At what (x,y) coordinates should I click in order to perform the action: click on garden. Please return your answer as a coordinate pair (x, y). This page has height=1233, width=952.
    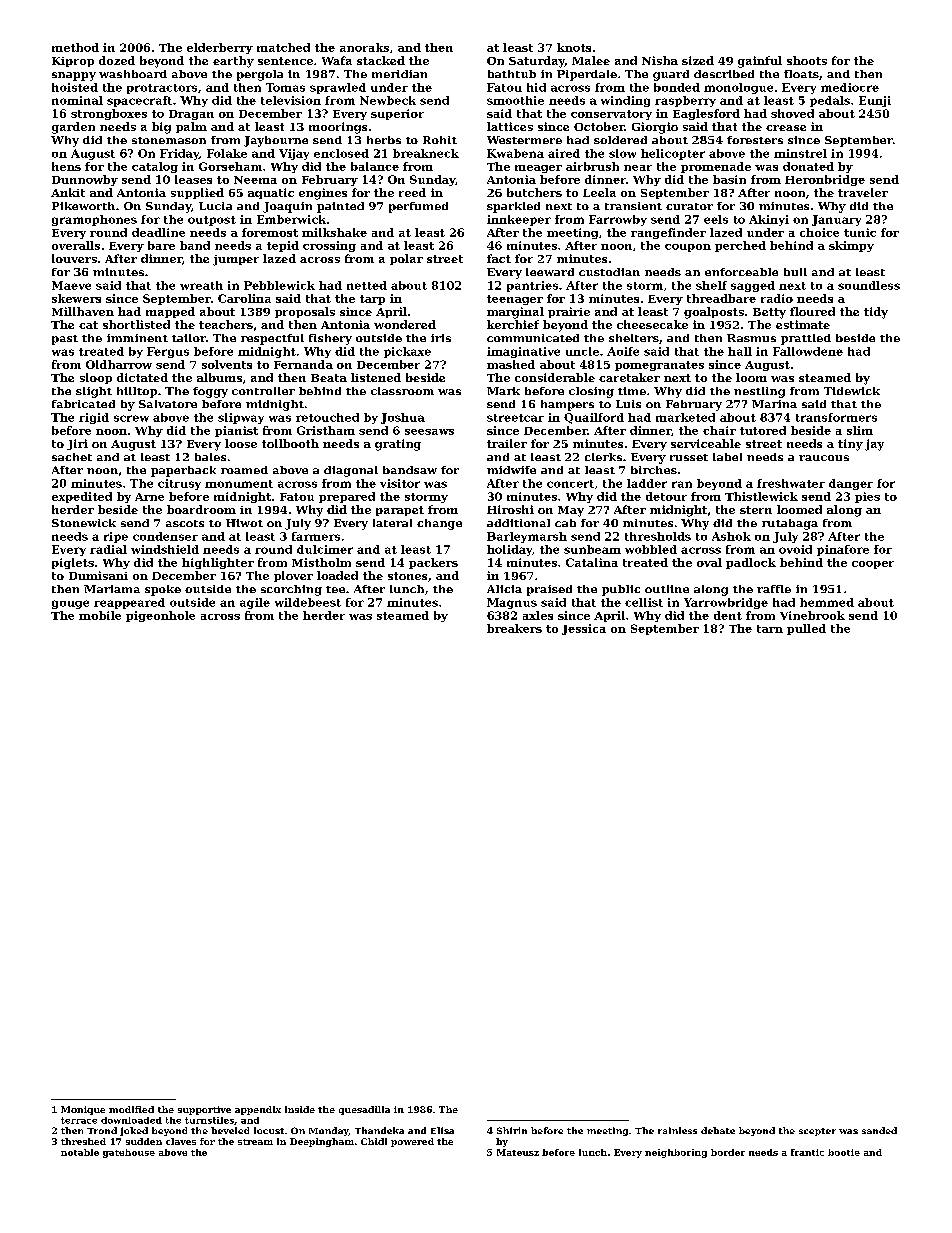
    Looking at the image, I should click on (73, 128).
